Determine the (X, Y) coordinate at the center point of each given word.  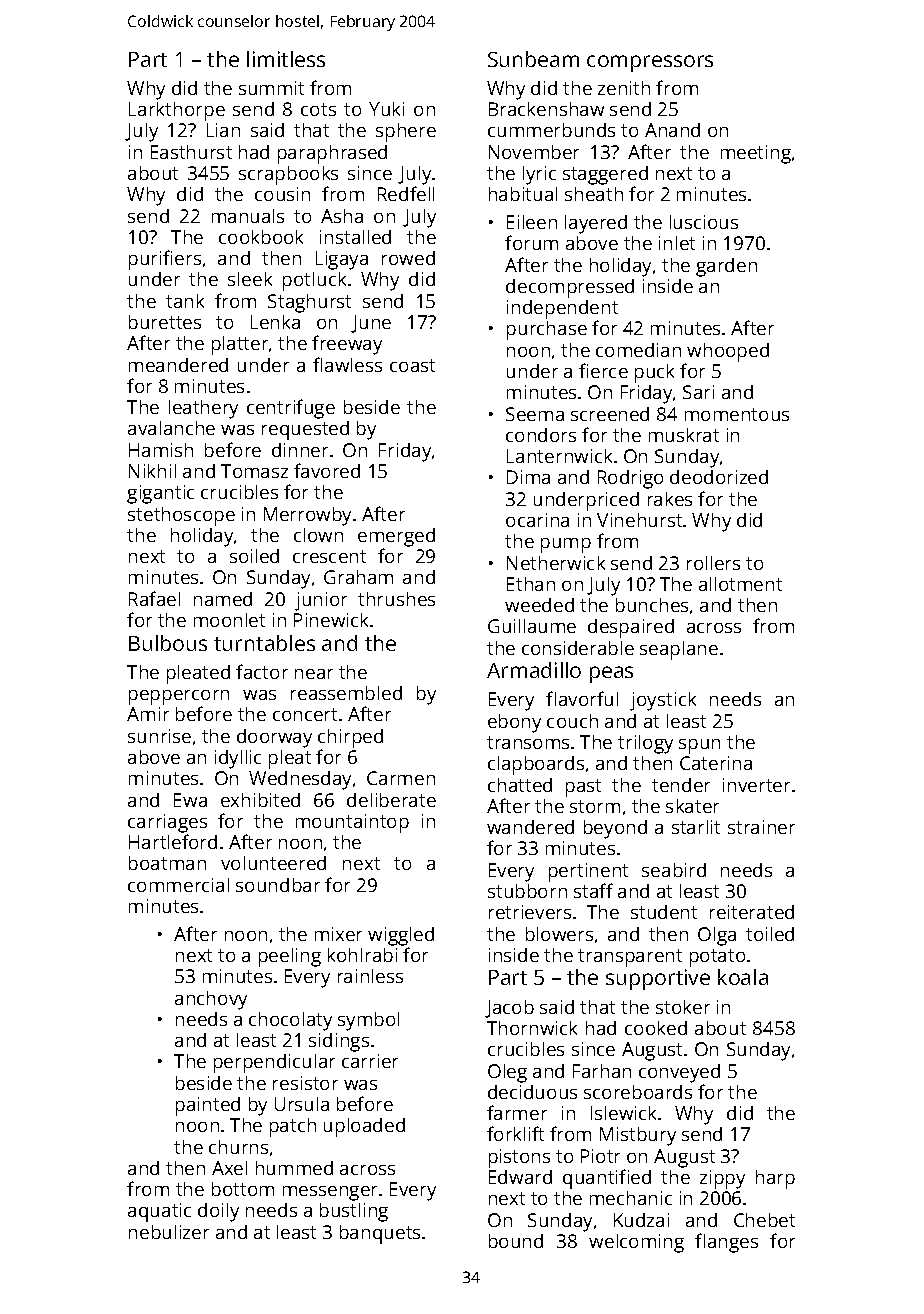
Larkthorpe (177, 111)
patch (293, 1127)
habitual (523, 194)
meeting (756, 154)
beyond (615, 829)
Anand (672, 130)
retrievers (530, 912)
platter (240, 345)
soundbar (278, 885)
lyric (539, 175)
